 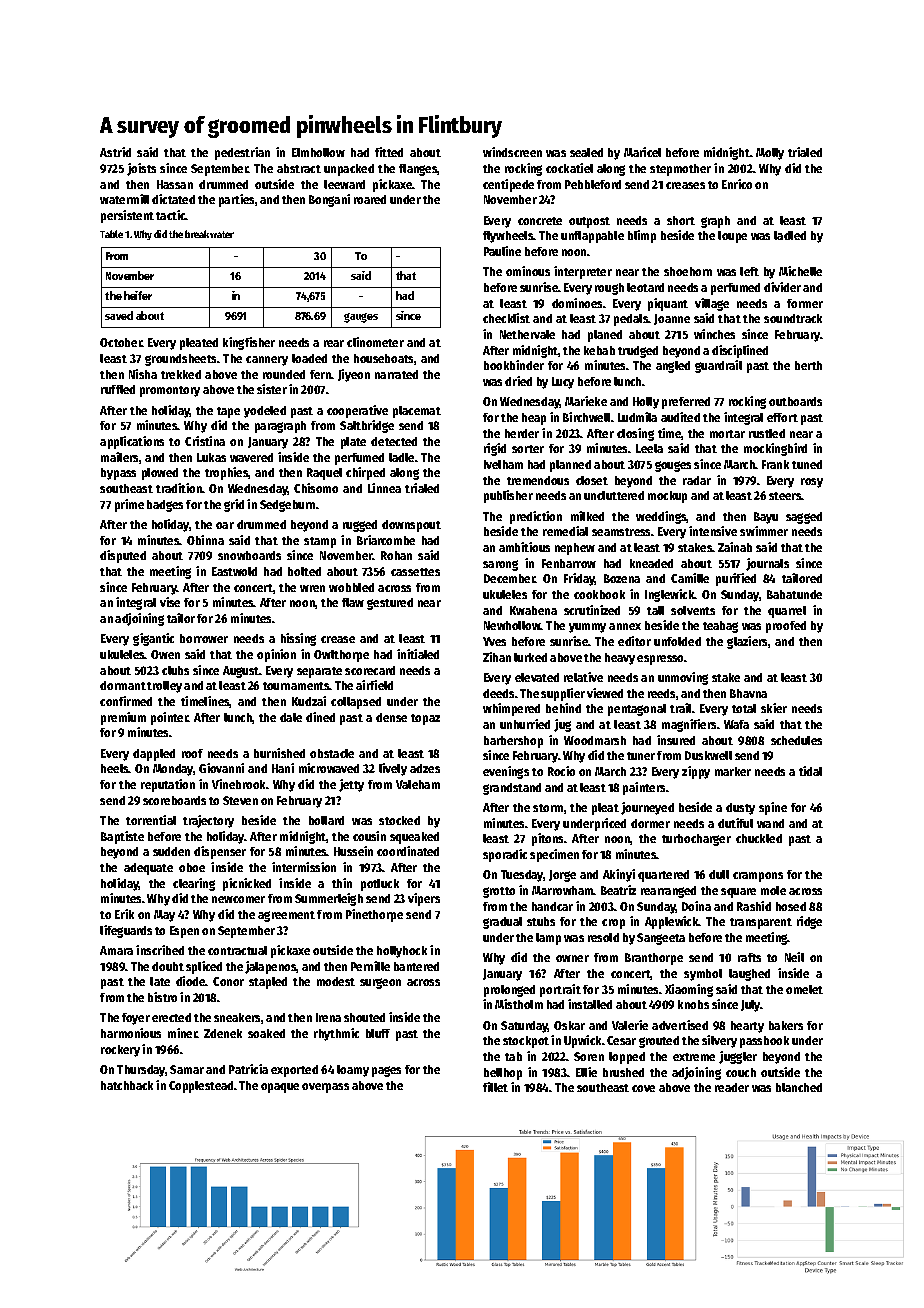 What do you see at coordinates (237, 950) in the document?
I see `contractual` at bounding box center [237, 950].
